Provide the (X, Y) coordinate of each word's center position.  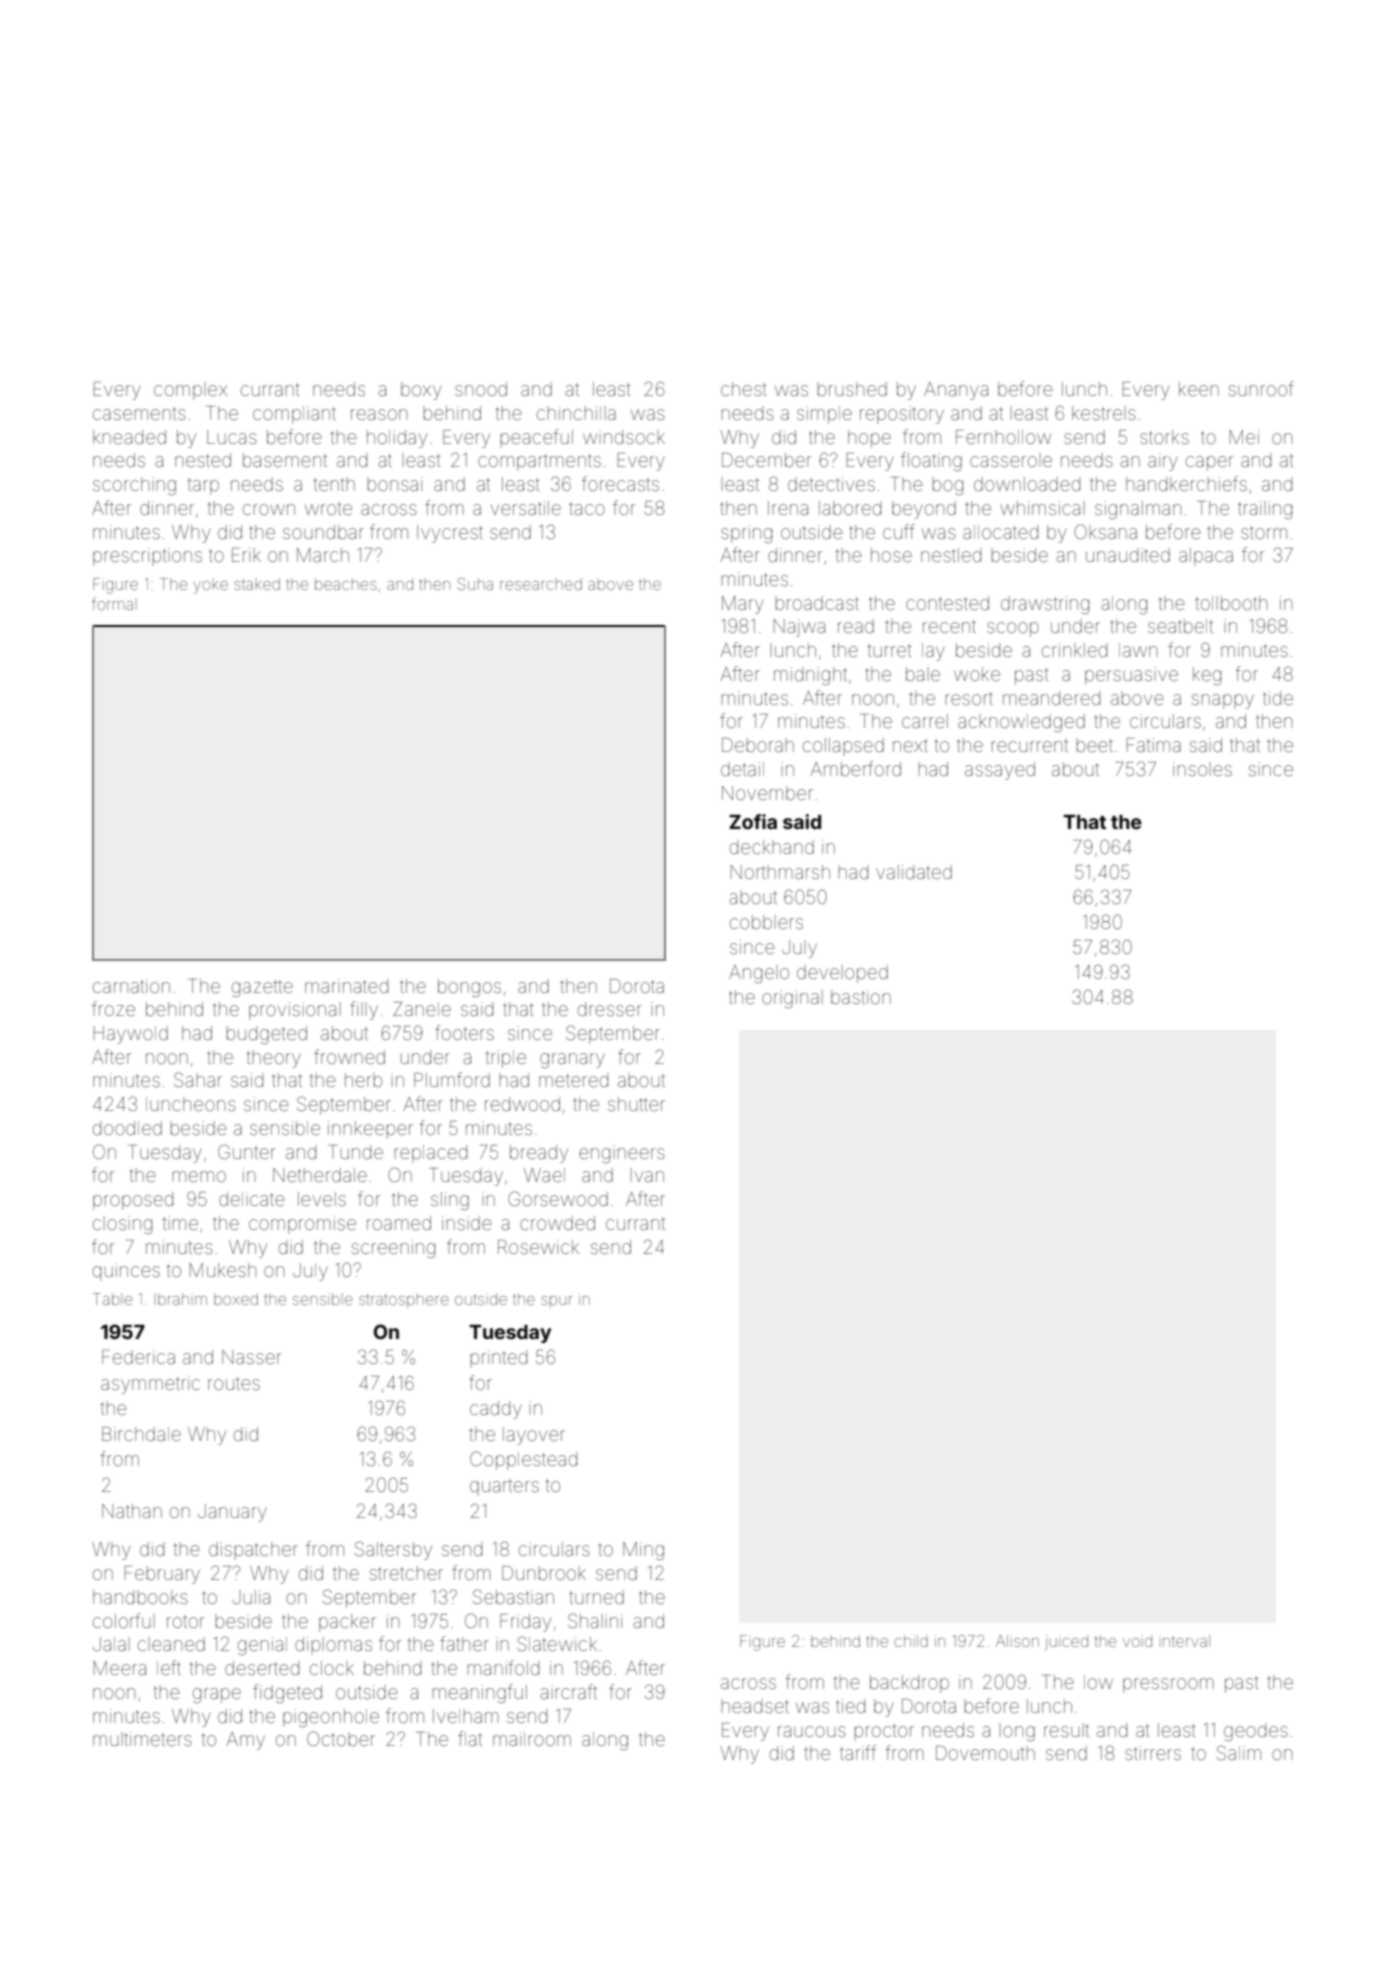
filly (364, 1010)
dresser (610, 1009)
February (162, 1575)
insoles (1202, 769)
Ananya (956, 391)
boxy (421, 391)
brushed (852, 389)
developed (842, 974)
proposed (133, 1201)
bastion (861, 997)
